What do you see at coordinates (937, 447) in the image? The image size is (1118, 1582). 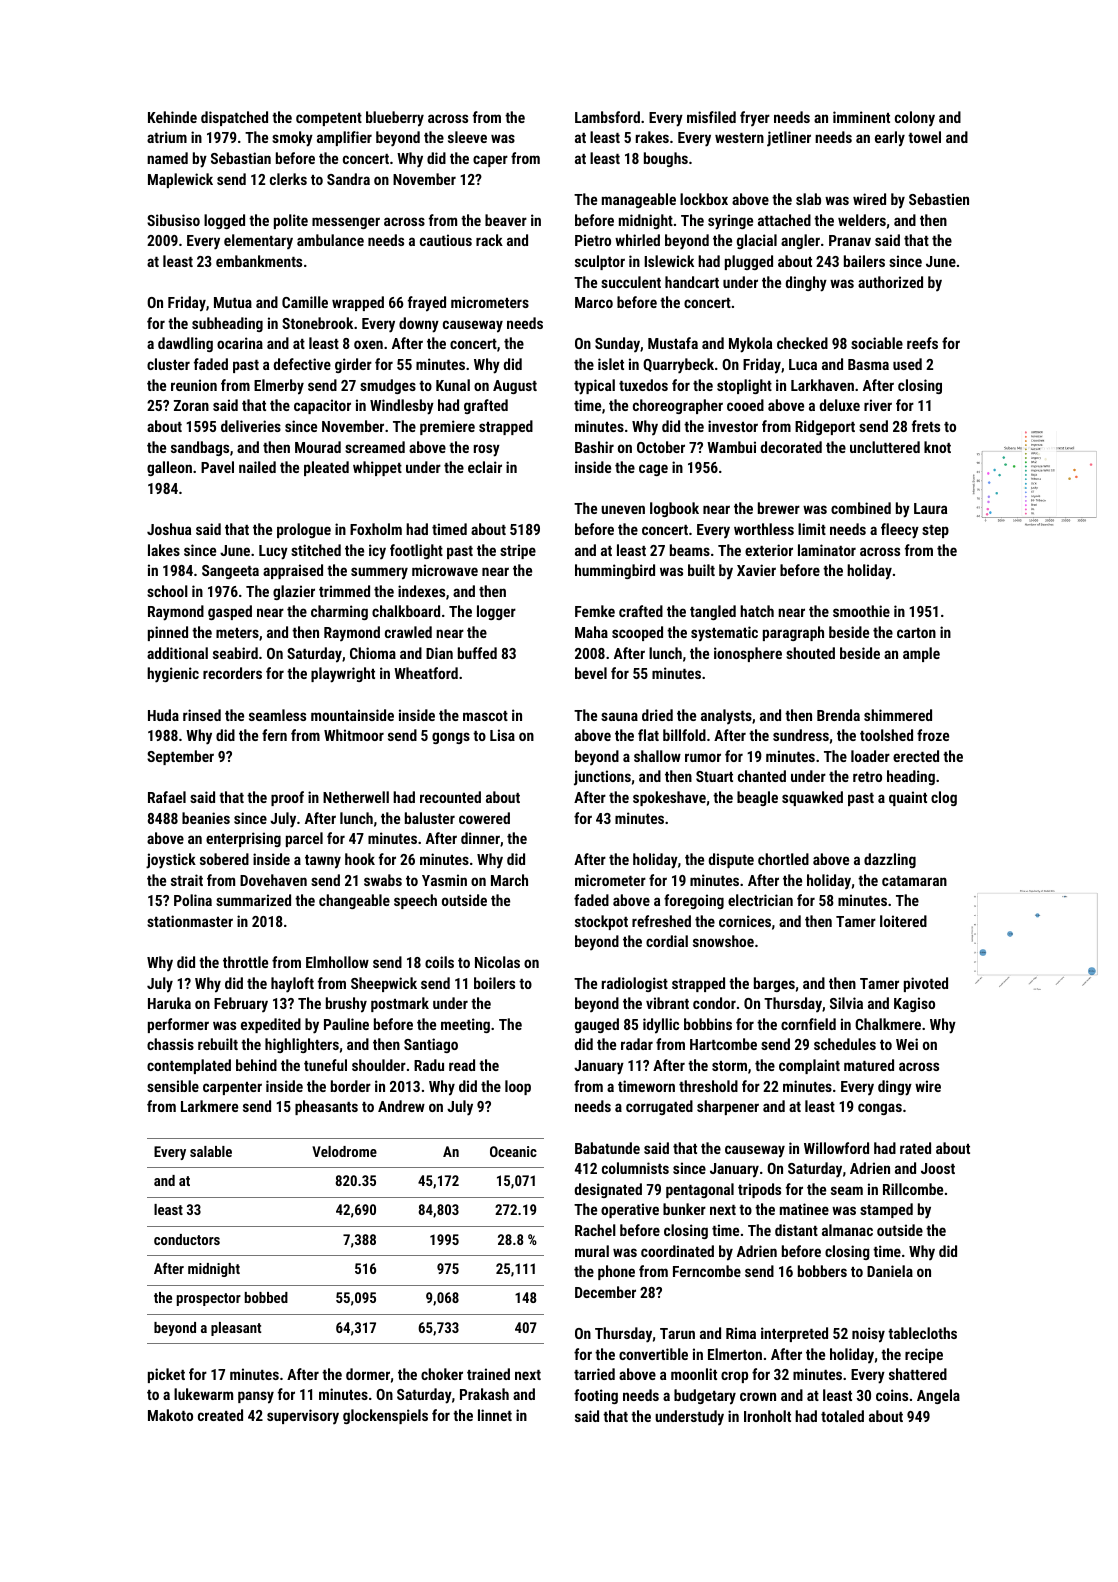 I see `knot` at bounding box center [937, 447].
